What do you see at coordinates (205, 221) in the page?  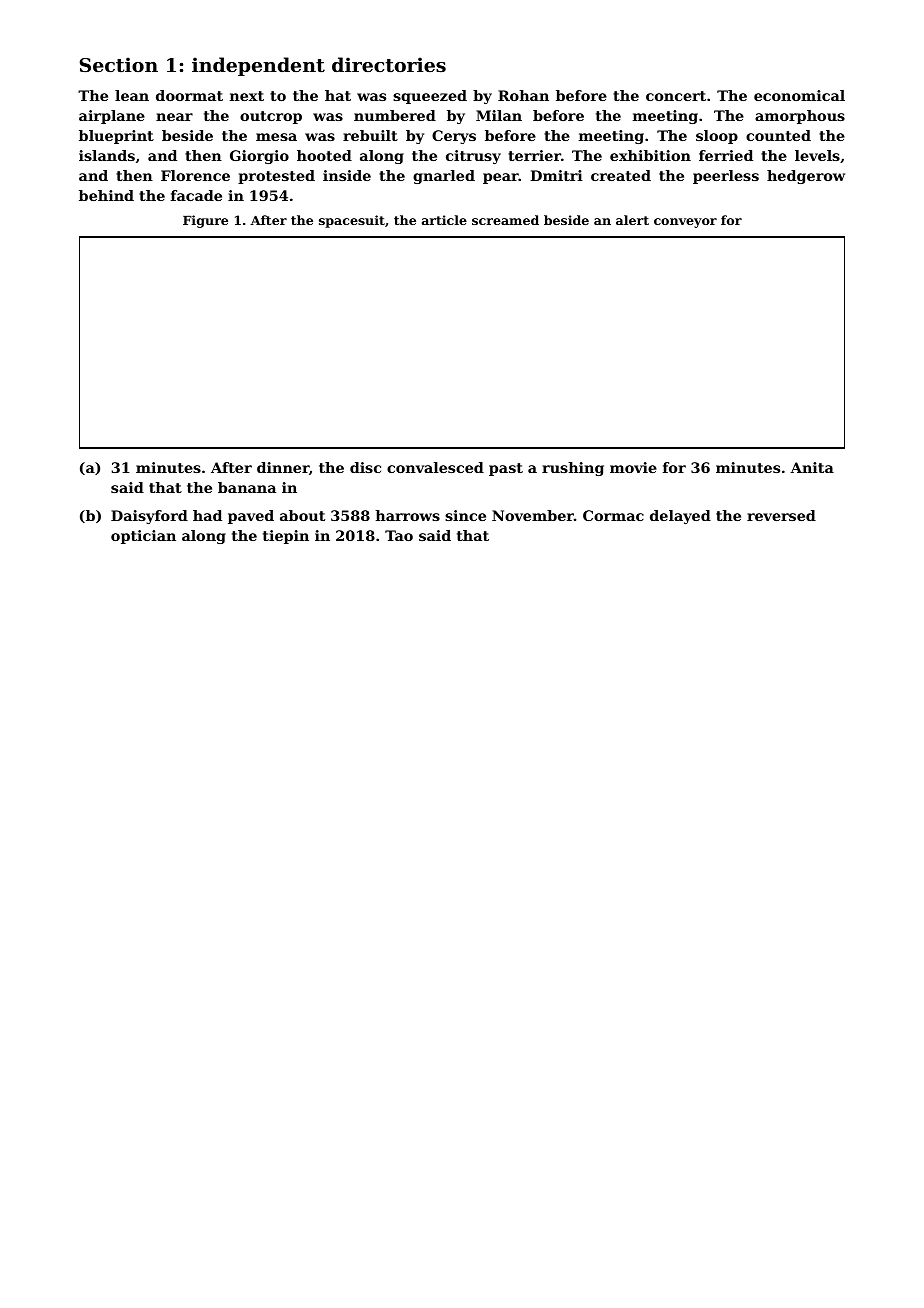 I see `Figure` at bounding box center [205, 221].
